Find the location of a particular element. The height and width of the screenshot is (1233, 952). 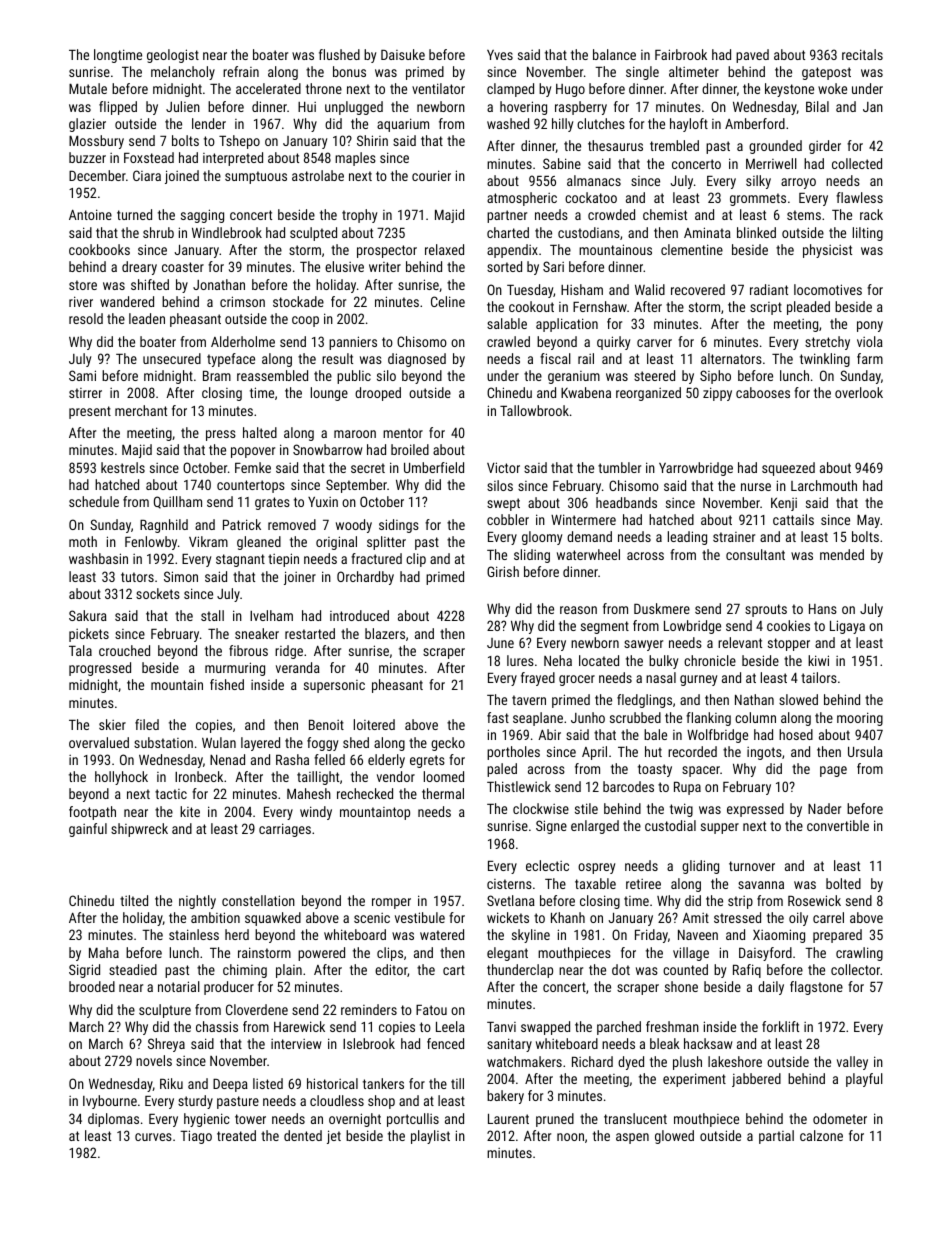

December is located at coordinates (97, 175).
